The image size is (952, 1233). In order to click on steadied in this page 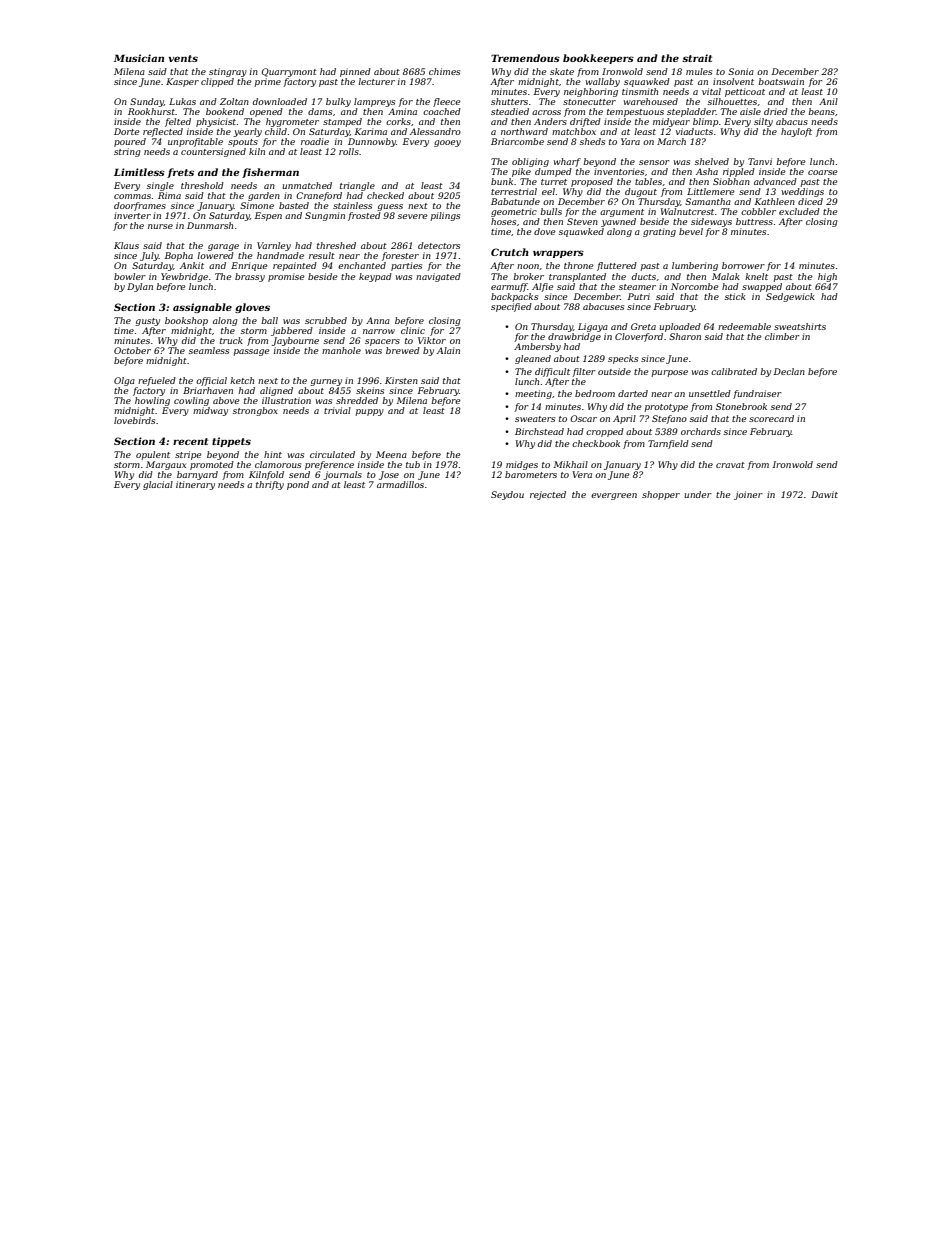, I will do `click(510, 111)`.
